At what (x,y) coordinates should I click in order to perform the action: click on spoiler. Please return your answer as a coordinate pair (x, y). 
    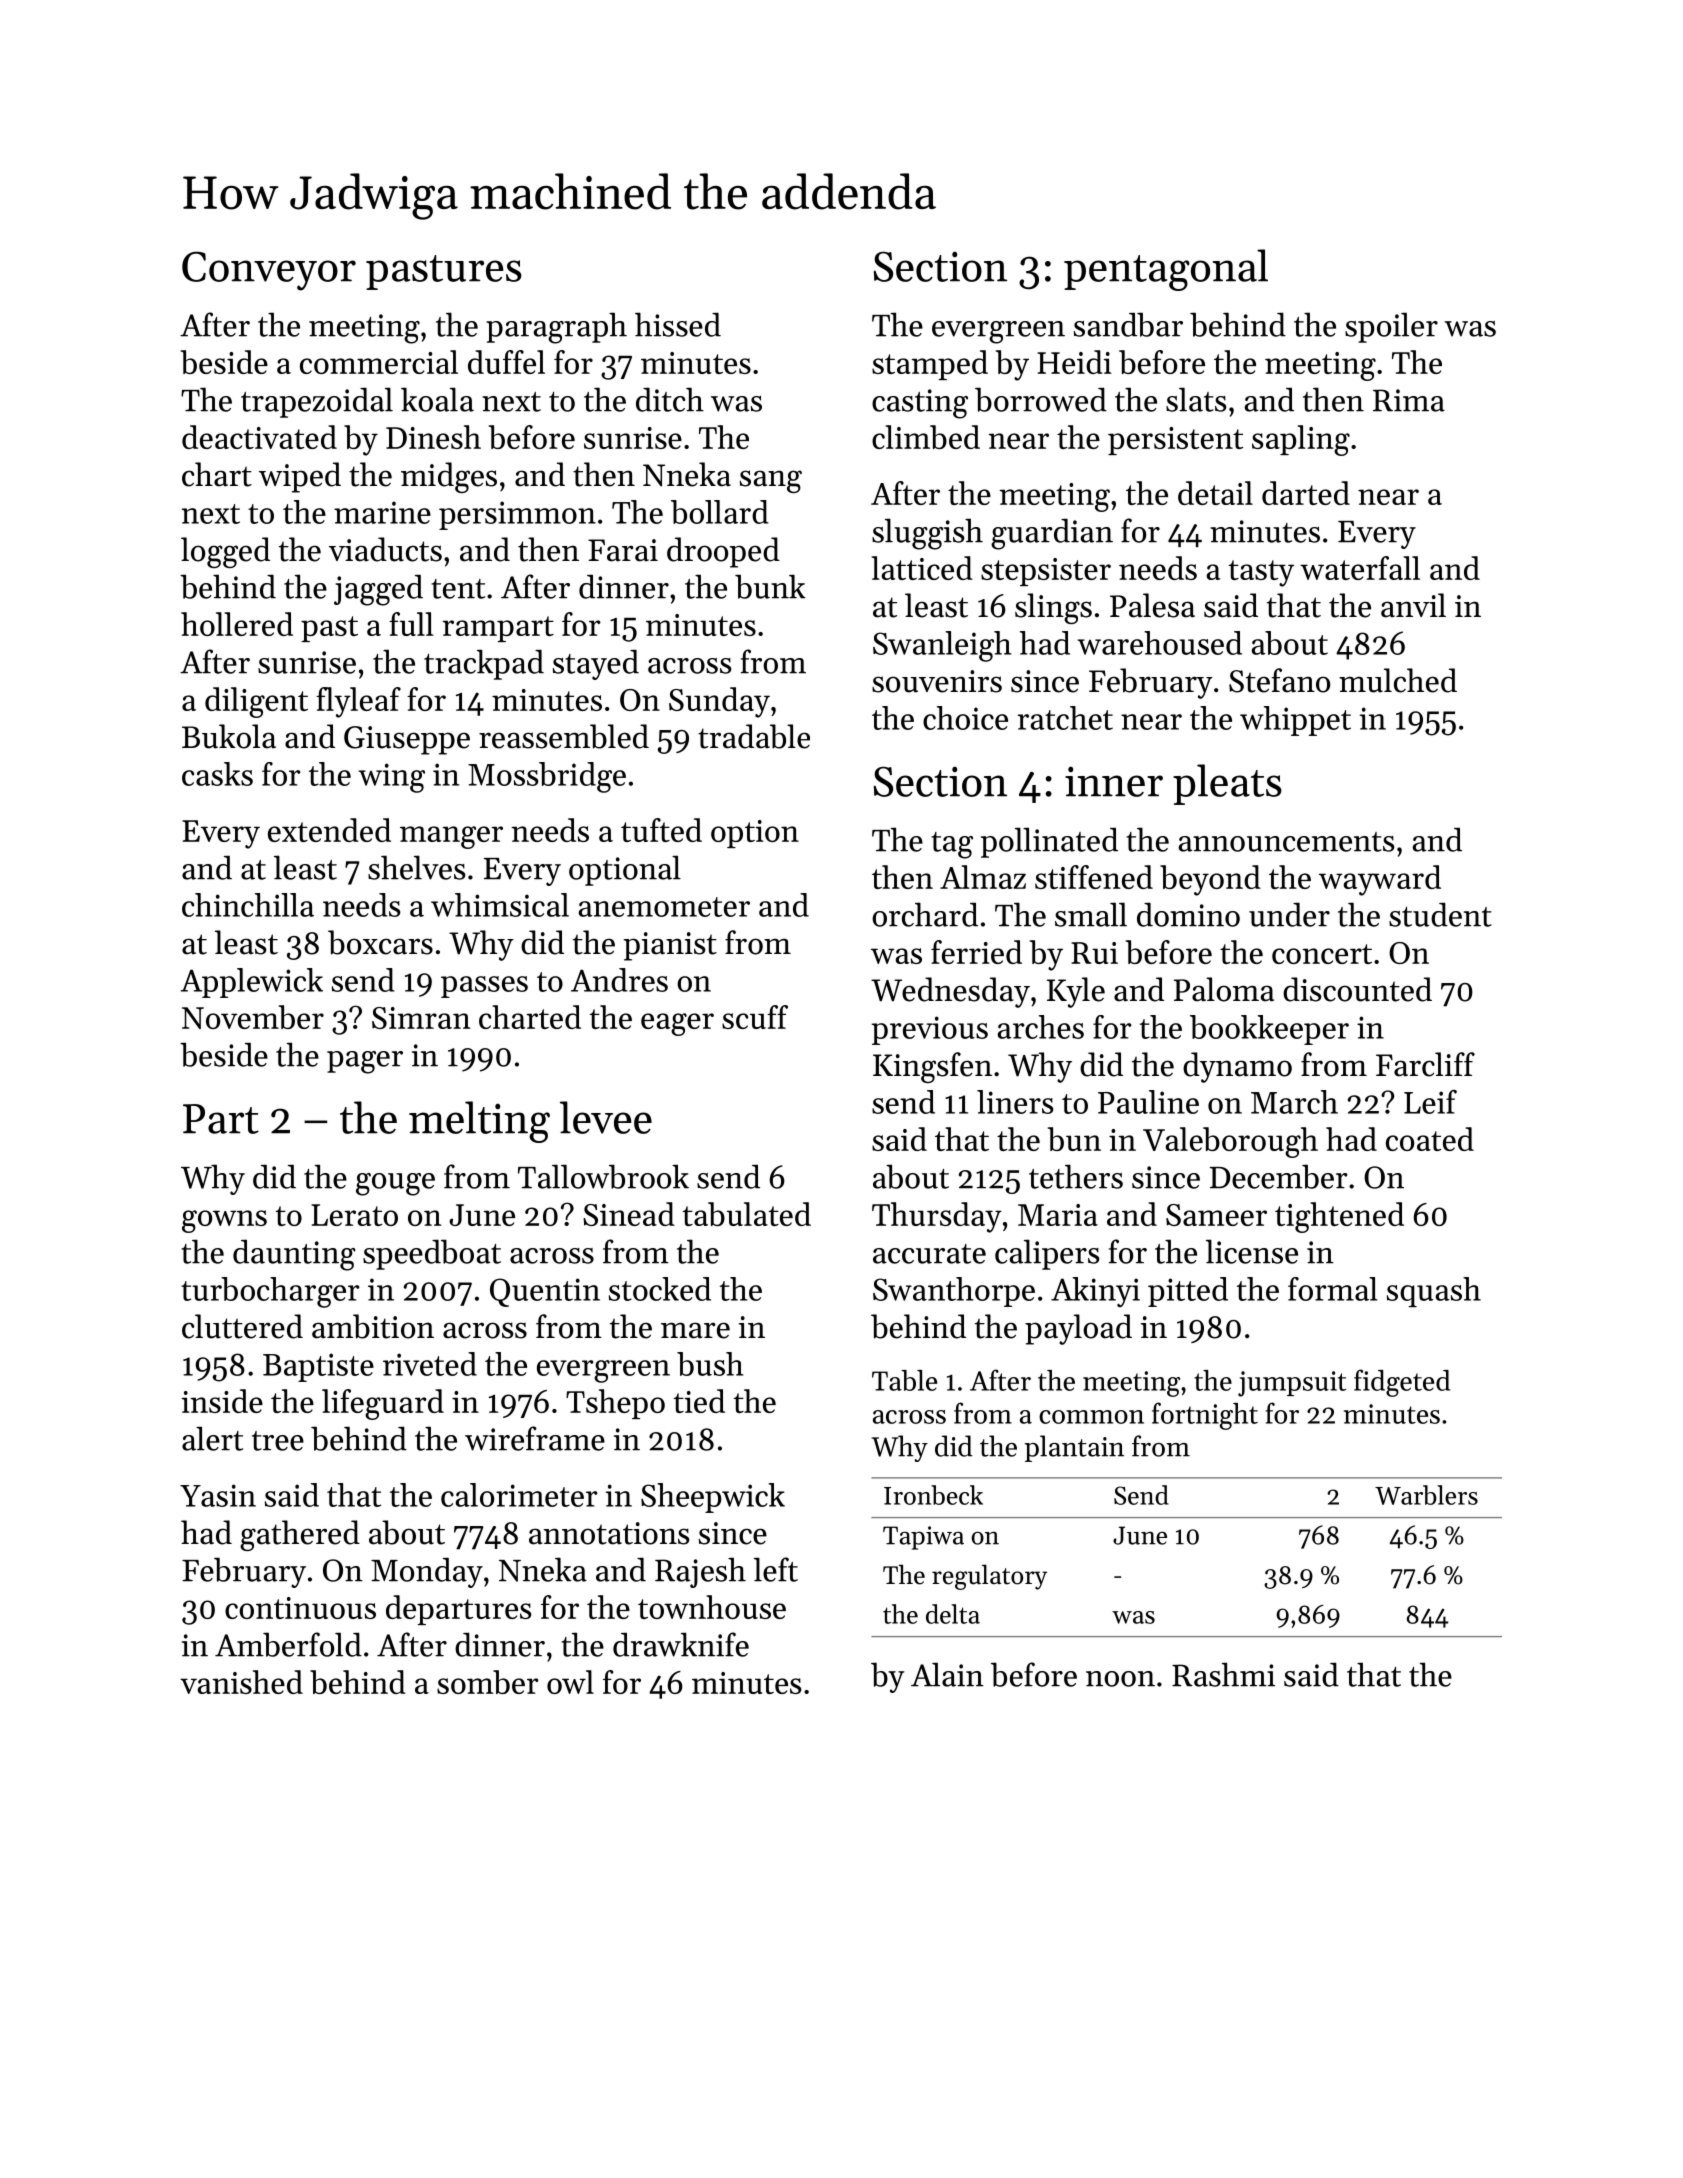
    Looking at the image, I should click on (1391, 327).
